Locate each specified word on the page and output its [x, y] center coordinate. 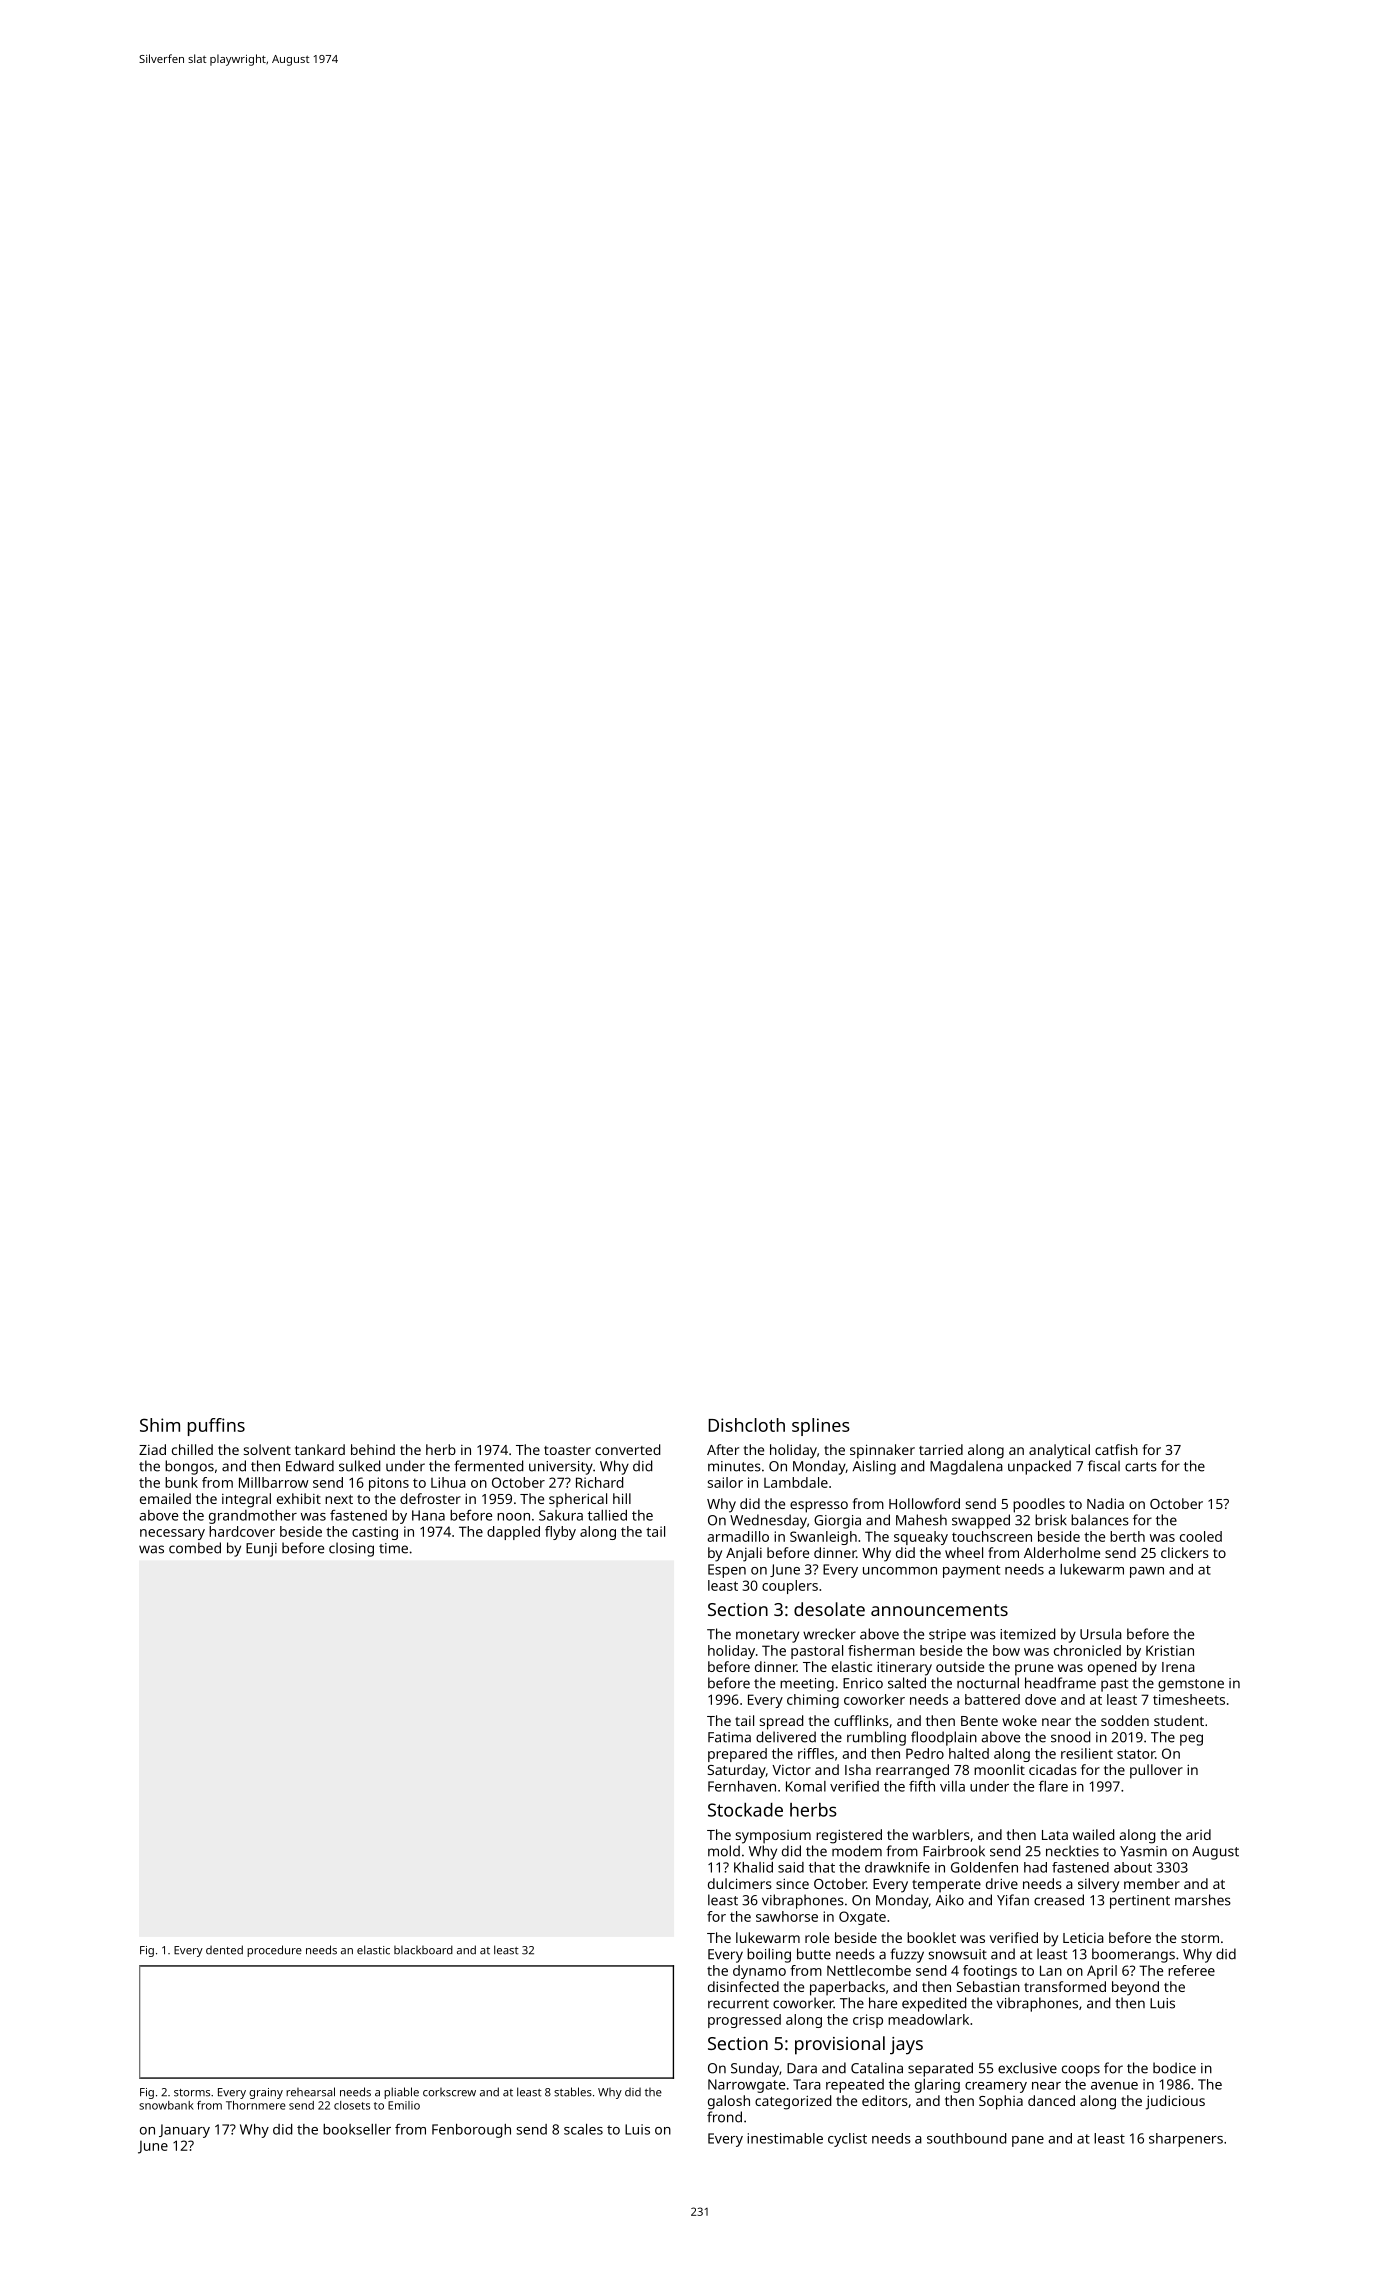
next [339, 1499]
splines [821, 1427]
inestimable [785, 2138]
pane [1028, 2141]
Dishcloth [746, 1425]
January [184, 2131]
